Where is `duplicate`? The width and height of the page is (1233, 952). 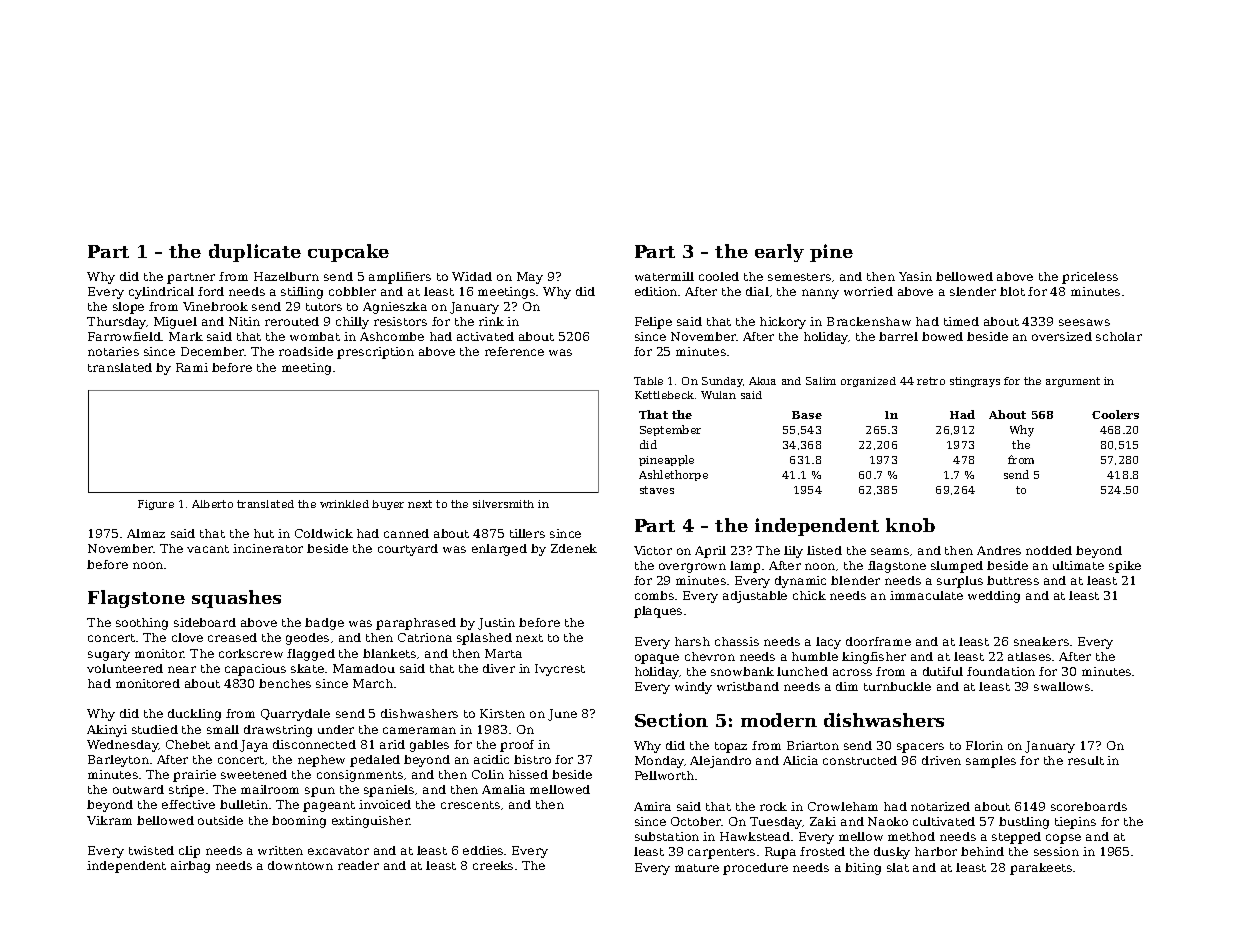
duplicate is located at coordinates (255, 253).
